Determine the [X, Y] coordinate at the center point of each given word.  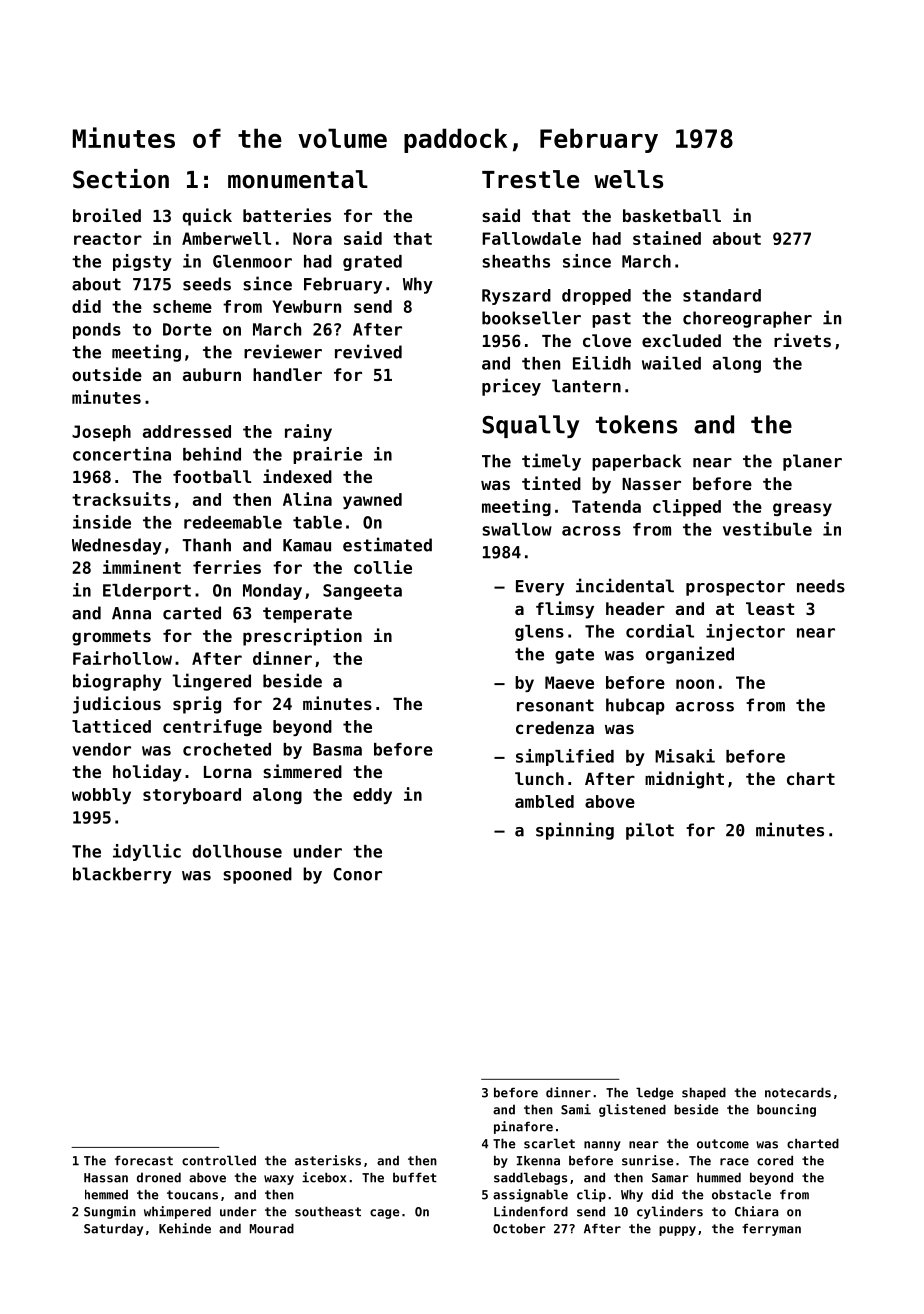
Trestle [530, 179]
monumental [298, 179]
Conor [358, 874]
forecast [144, 1160]
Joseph [101, 433]
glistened [632, 1110]
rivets [802, 340]
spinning [575, 831]
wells [628, 179]
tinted [551, 483]
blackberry [122, 875]
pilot [650, 831]
